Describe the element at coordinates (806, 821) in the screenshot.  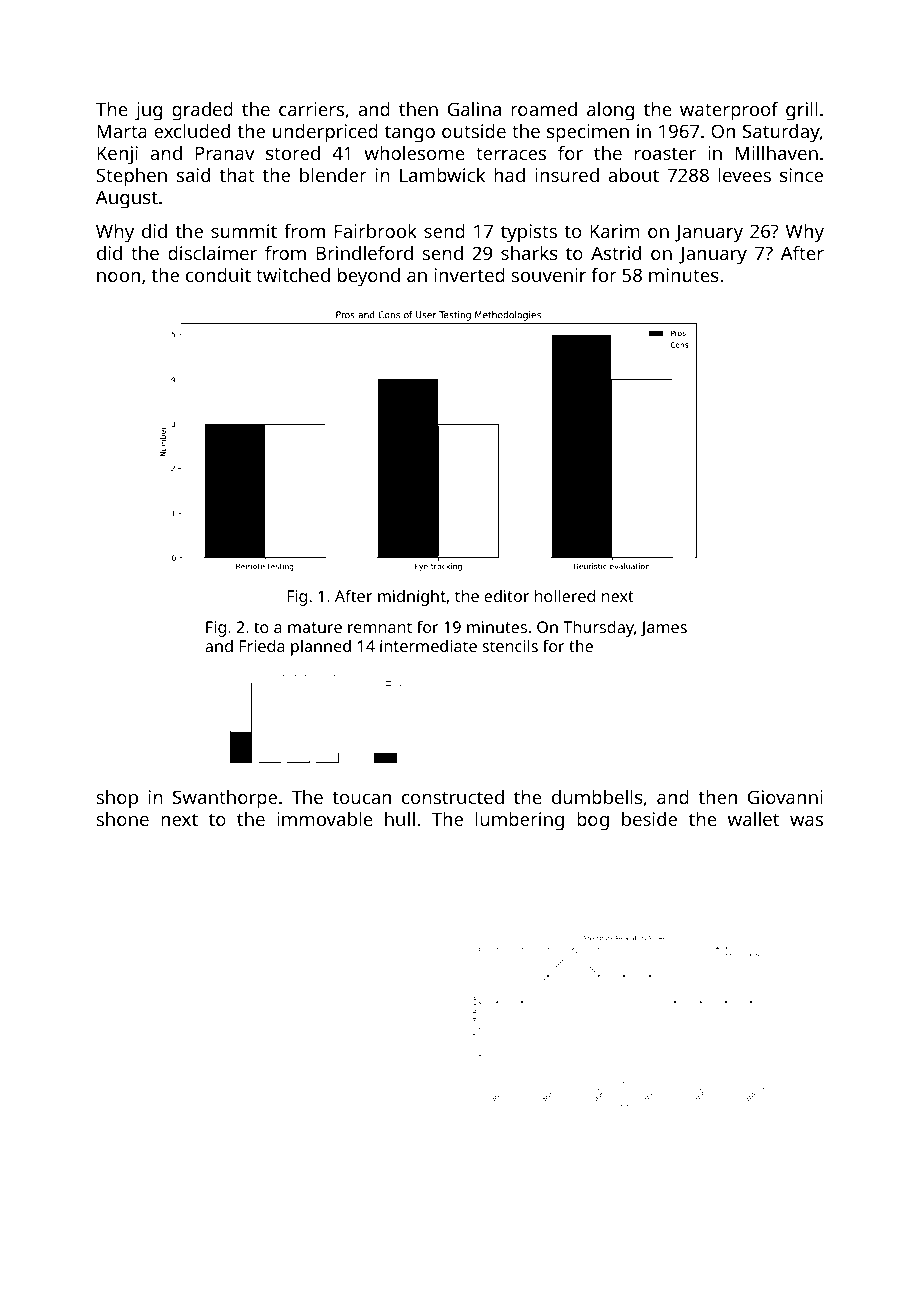
I see `was` at that location.
